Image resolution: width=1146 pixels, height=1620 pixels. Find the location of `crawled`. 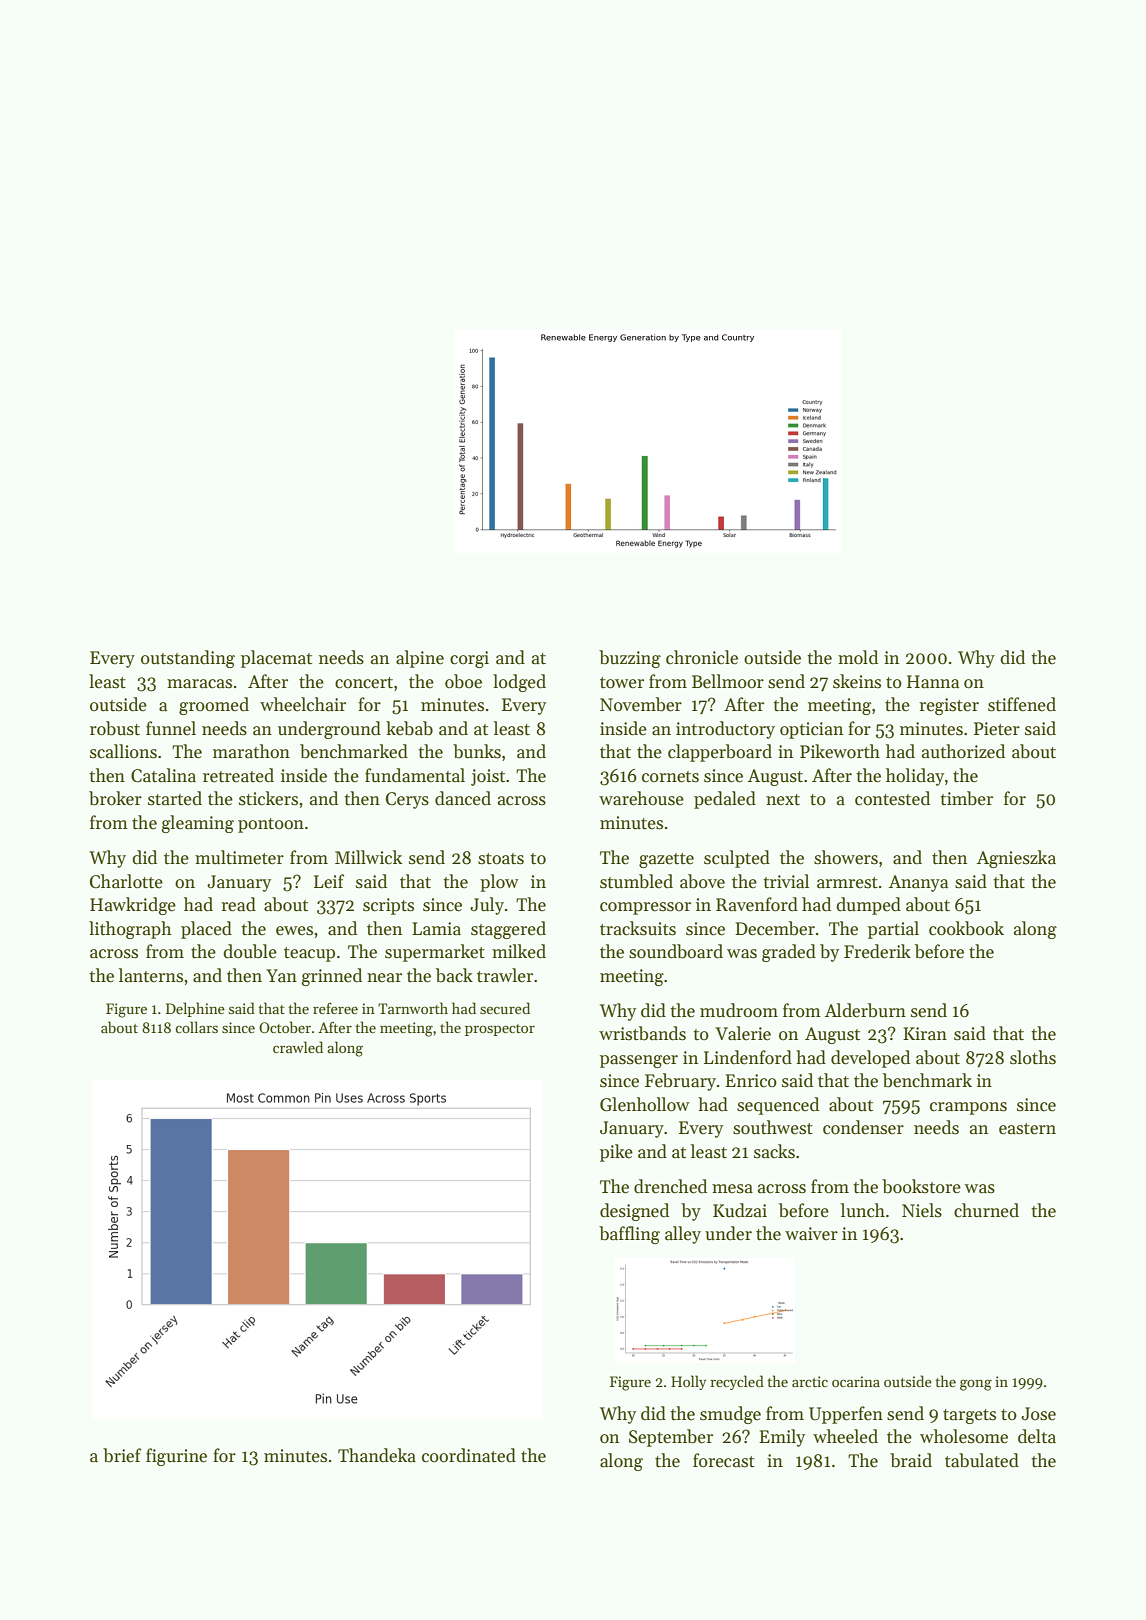

crawled is located at coordinates (298, 1047).
